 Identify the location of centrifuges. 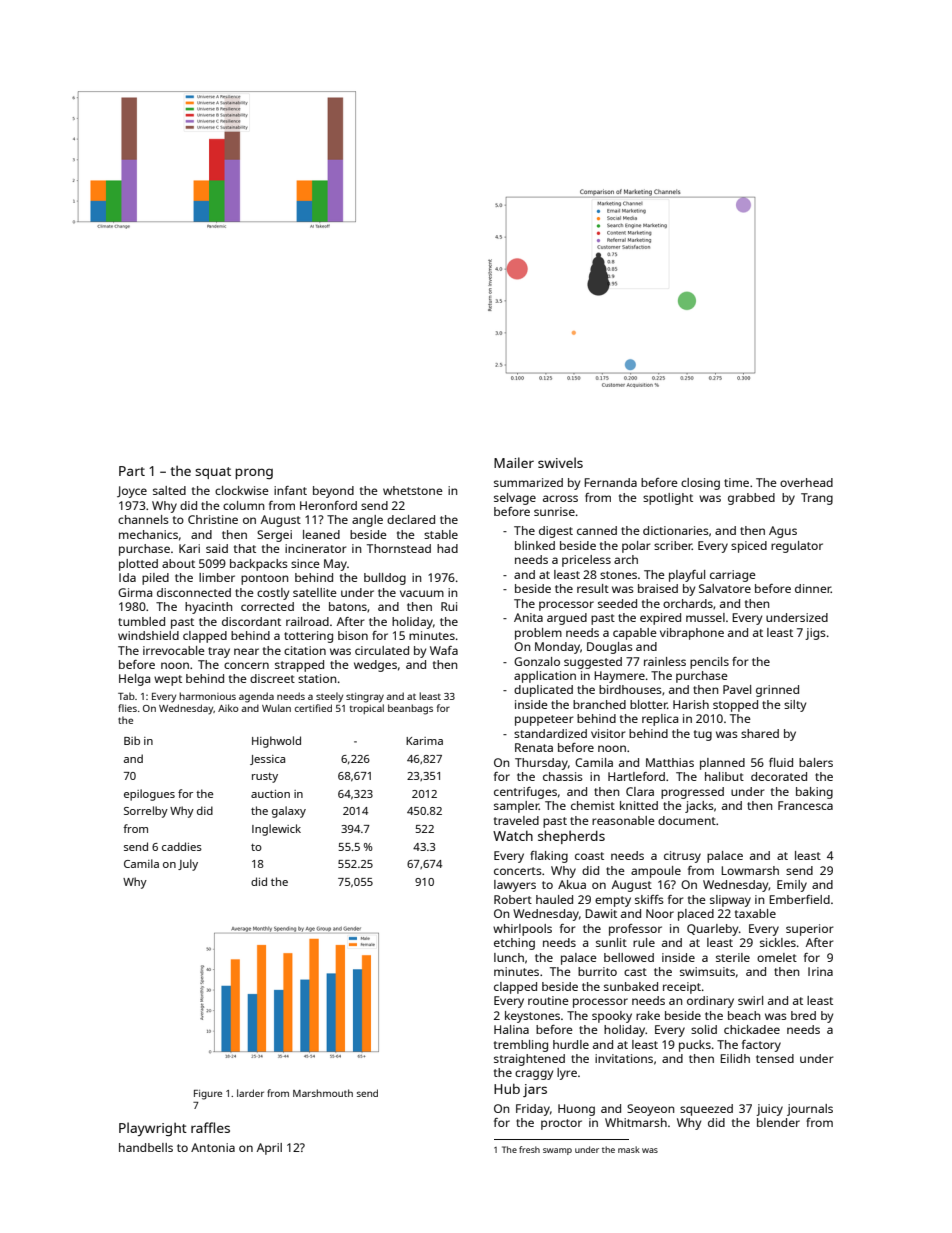
(525, 793).
